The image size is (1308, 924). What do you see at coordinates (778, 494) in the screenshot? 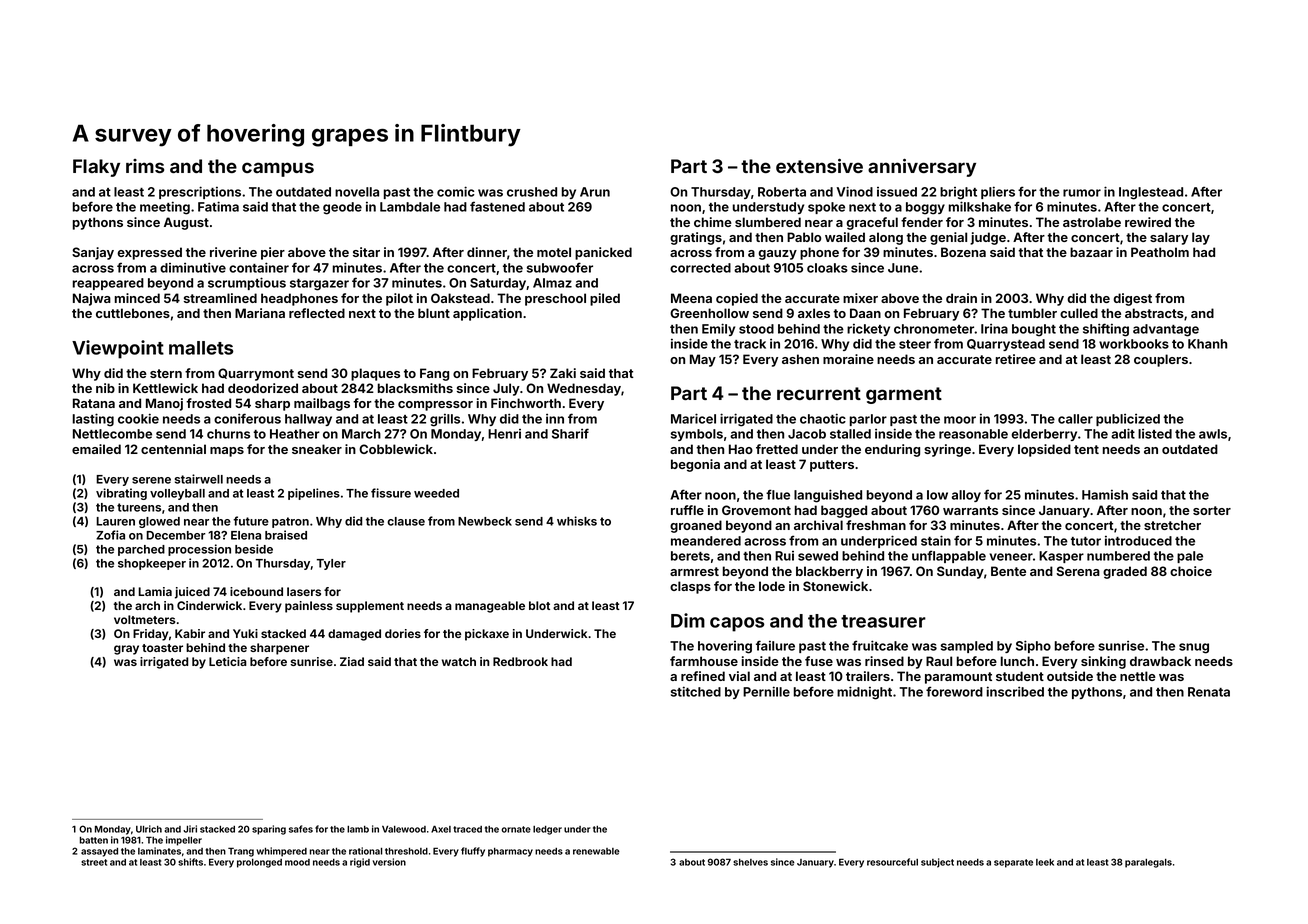
I see `flue` at bounding box center [778, 494].
